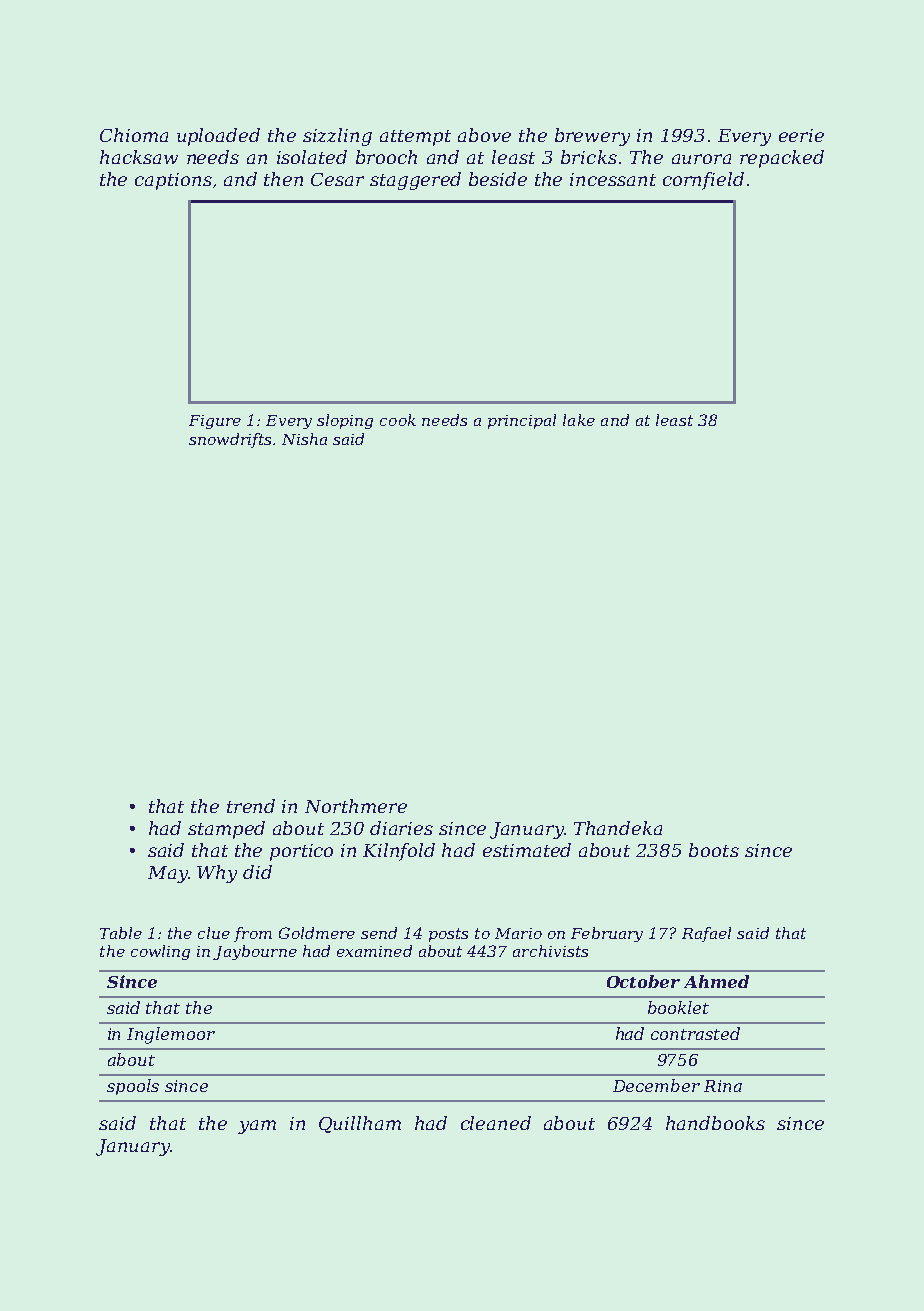 The width and height of the screenshot is (924, 1311). Describe the element at coordinates (398, 420) in the screenshot. I see `cook` at that location.
